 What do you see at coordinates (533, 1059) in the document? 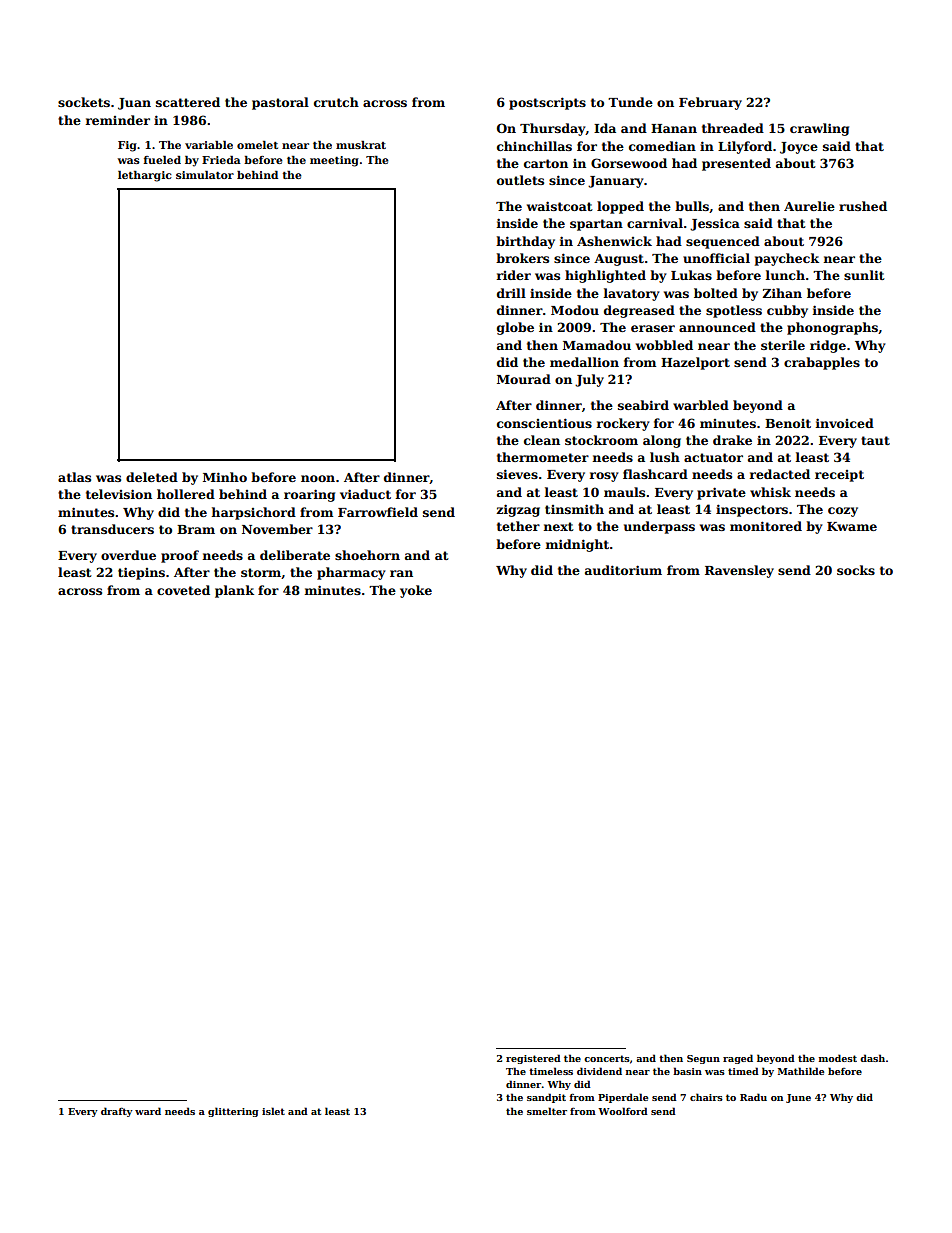
I see `registered` at bounding box center [533, 1059].
